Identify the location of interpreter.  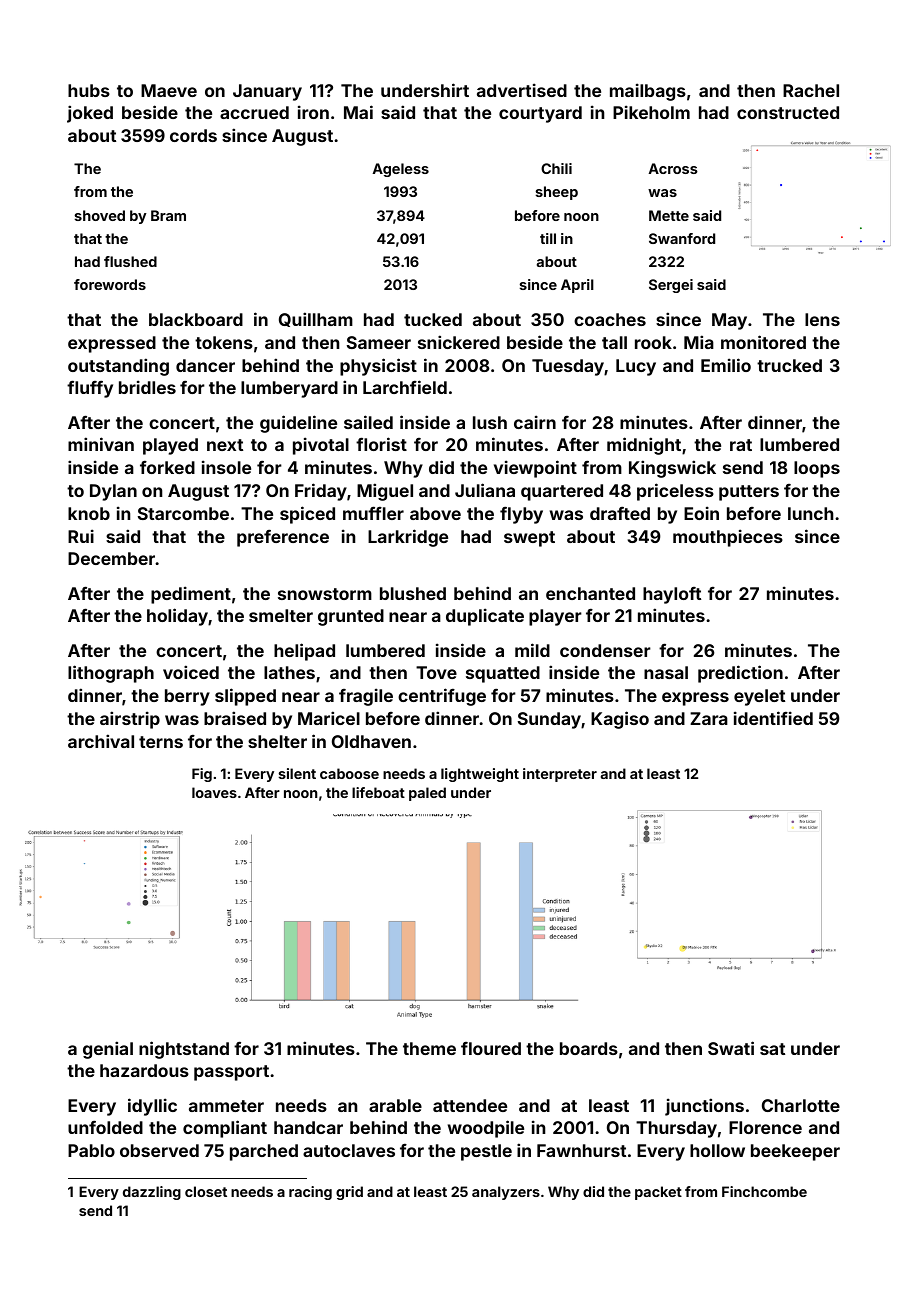
(560, 775).
